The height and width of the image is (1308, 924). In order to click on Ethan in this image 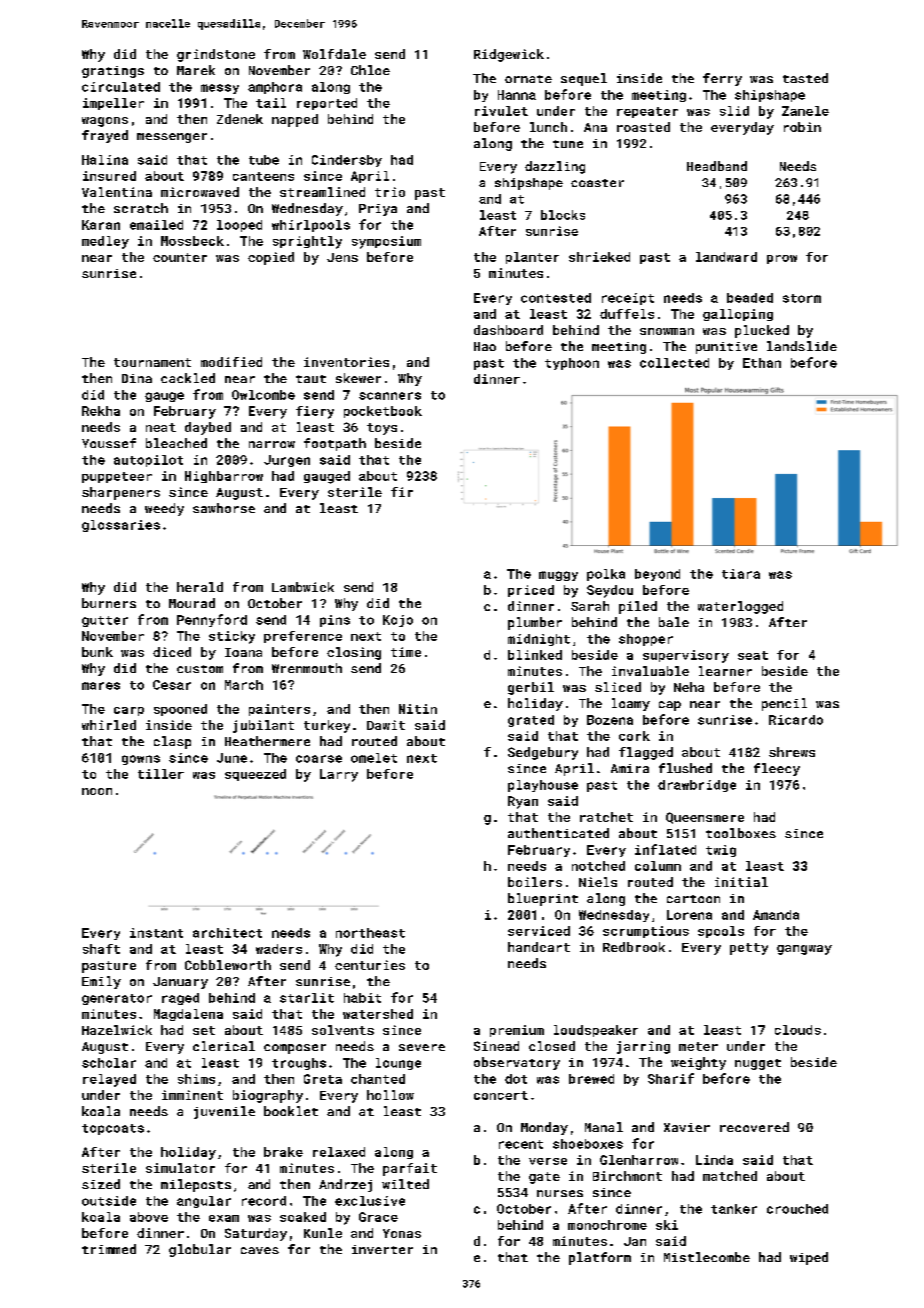, I will do `click(762, 363)`.
